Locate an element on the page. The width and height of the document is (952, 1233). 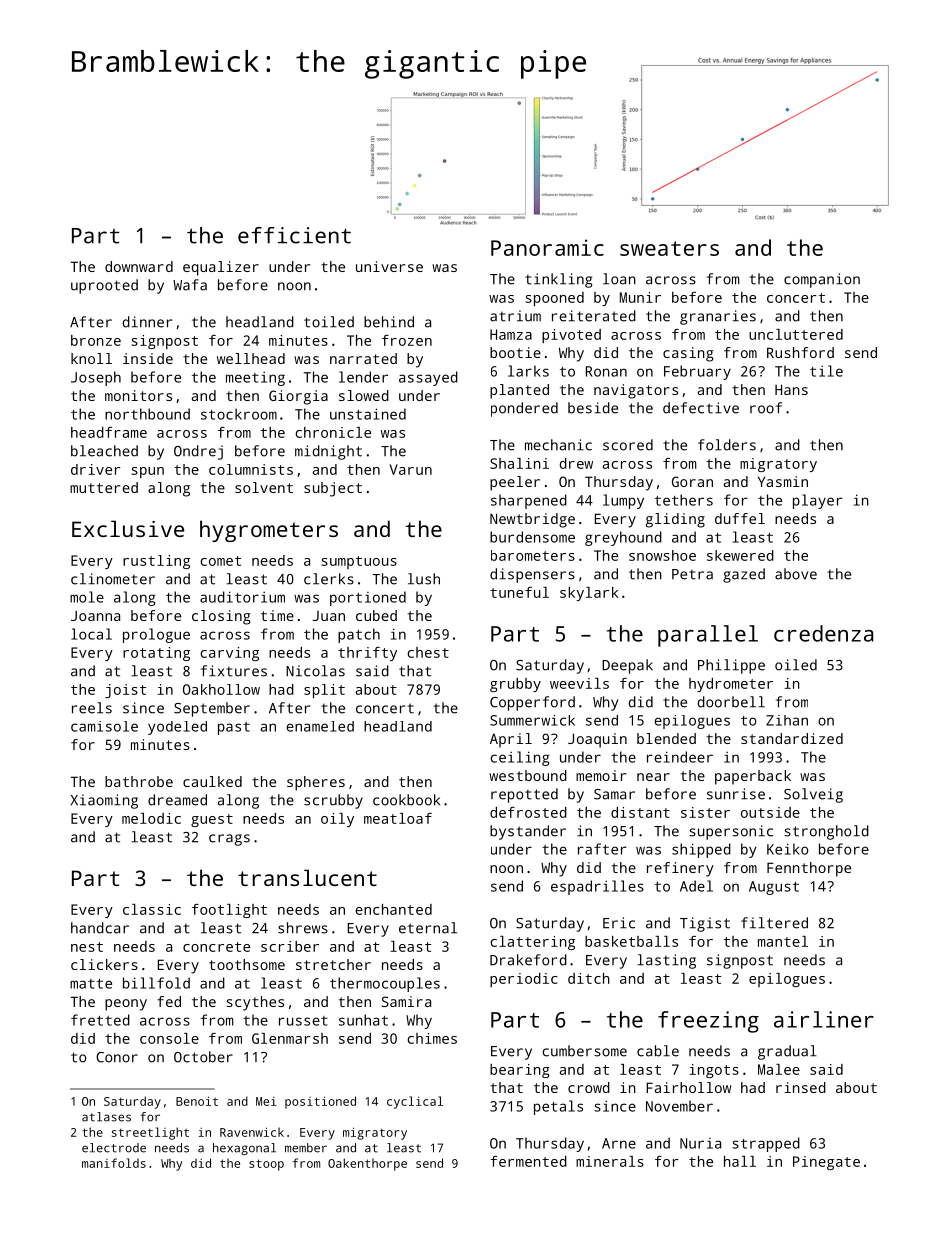
periodic is located at coordinates (523, 980).
